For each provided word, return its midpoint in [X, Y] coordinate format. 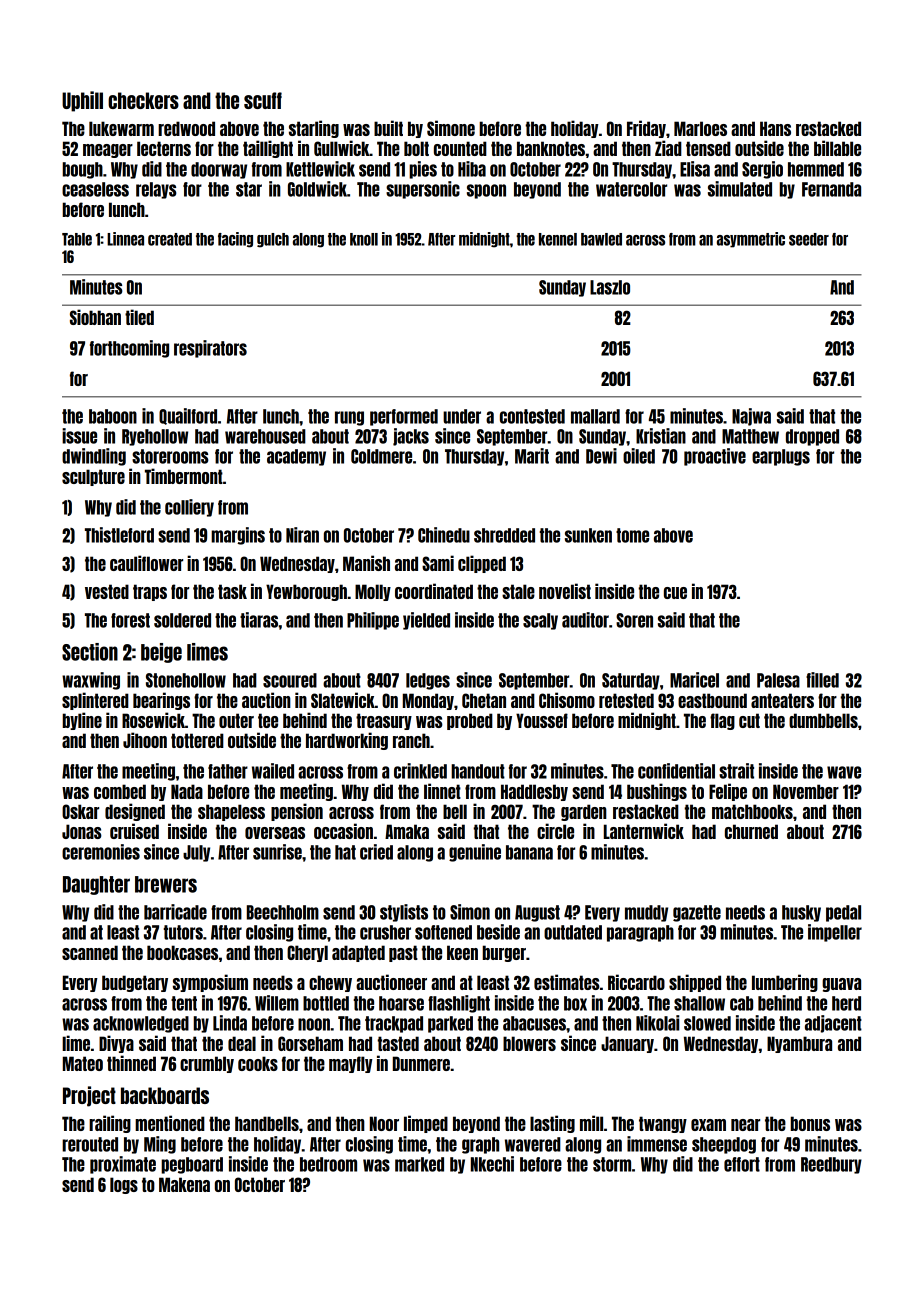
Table [77, 239]
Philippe [373, 621]
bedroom [328, 1164]
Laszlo [610, 287]
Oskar [80, 811]
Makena [184, 1184]
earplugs [781, 457]
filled [822, 680]
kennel [558, 239]
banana [529, 852]
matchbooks [752, 811]
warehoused [265, 436]
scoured [290, 680]
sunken [588, 535]
